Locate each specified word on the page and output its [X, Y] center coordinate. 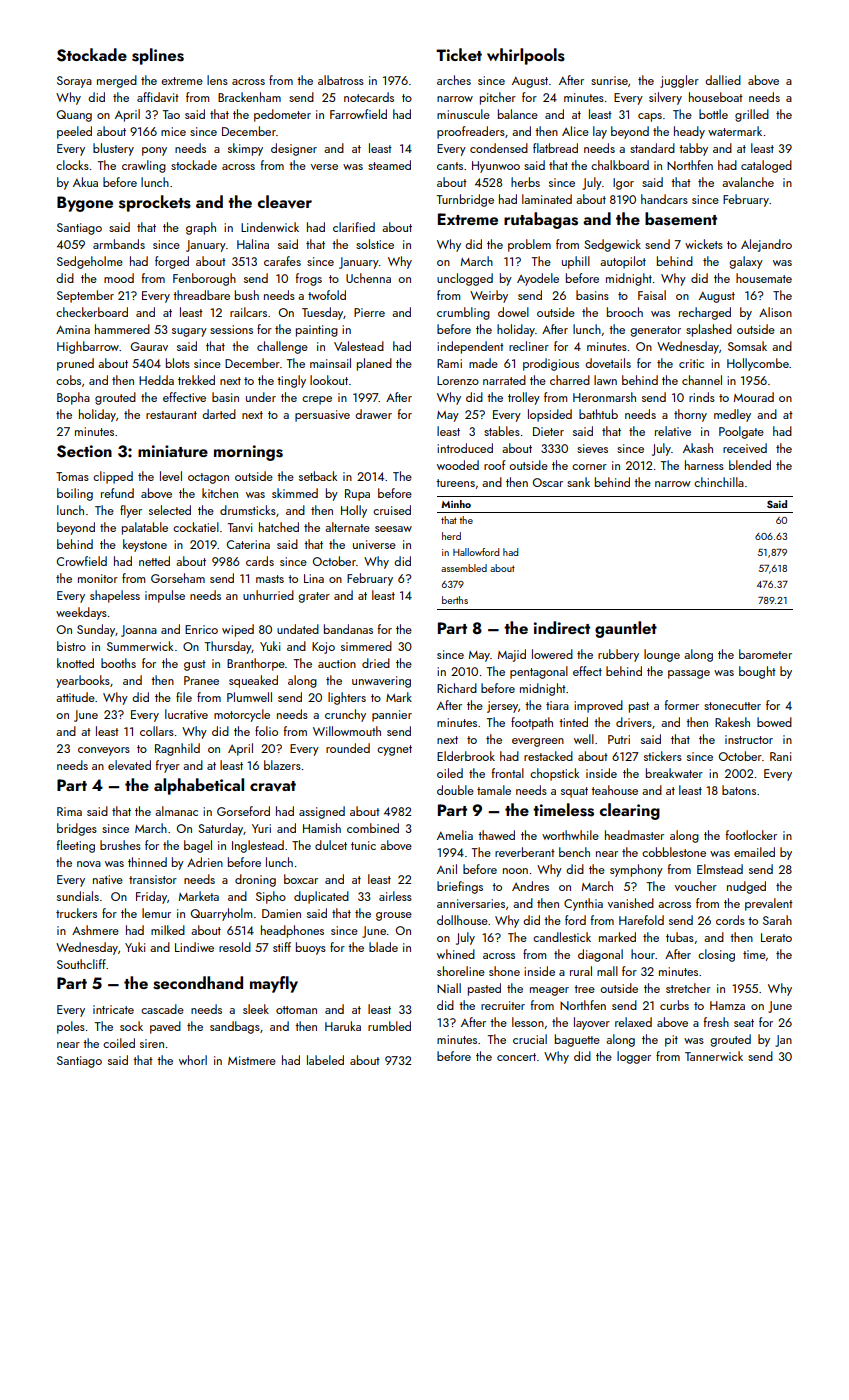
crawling [144, 166]
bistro [71, 646]
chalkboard [620, 165]
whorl [193, 1060]
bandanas [348, 629]
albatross [341, 80]
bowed [774, 722]
